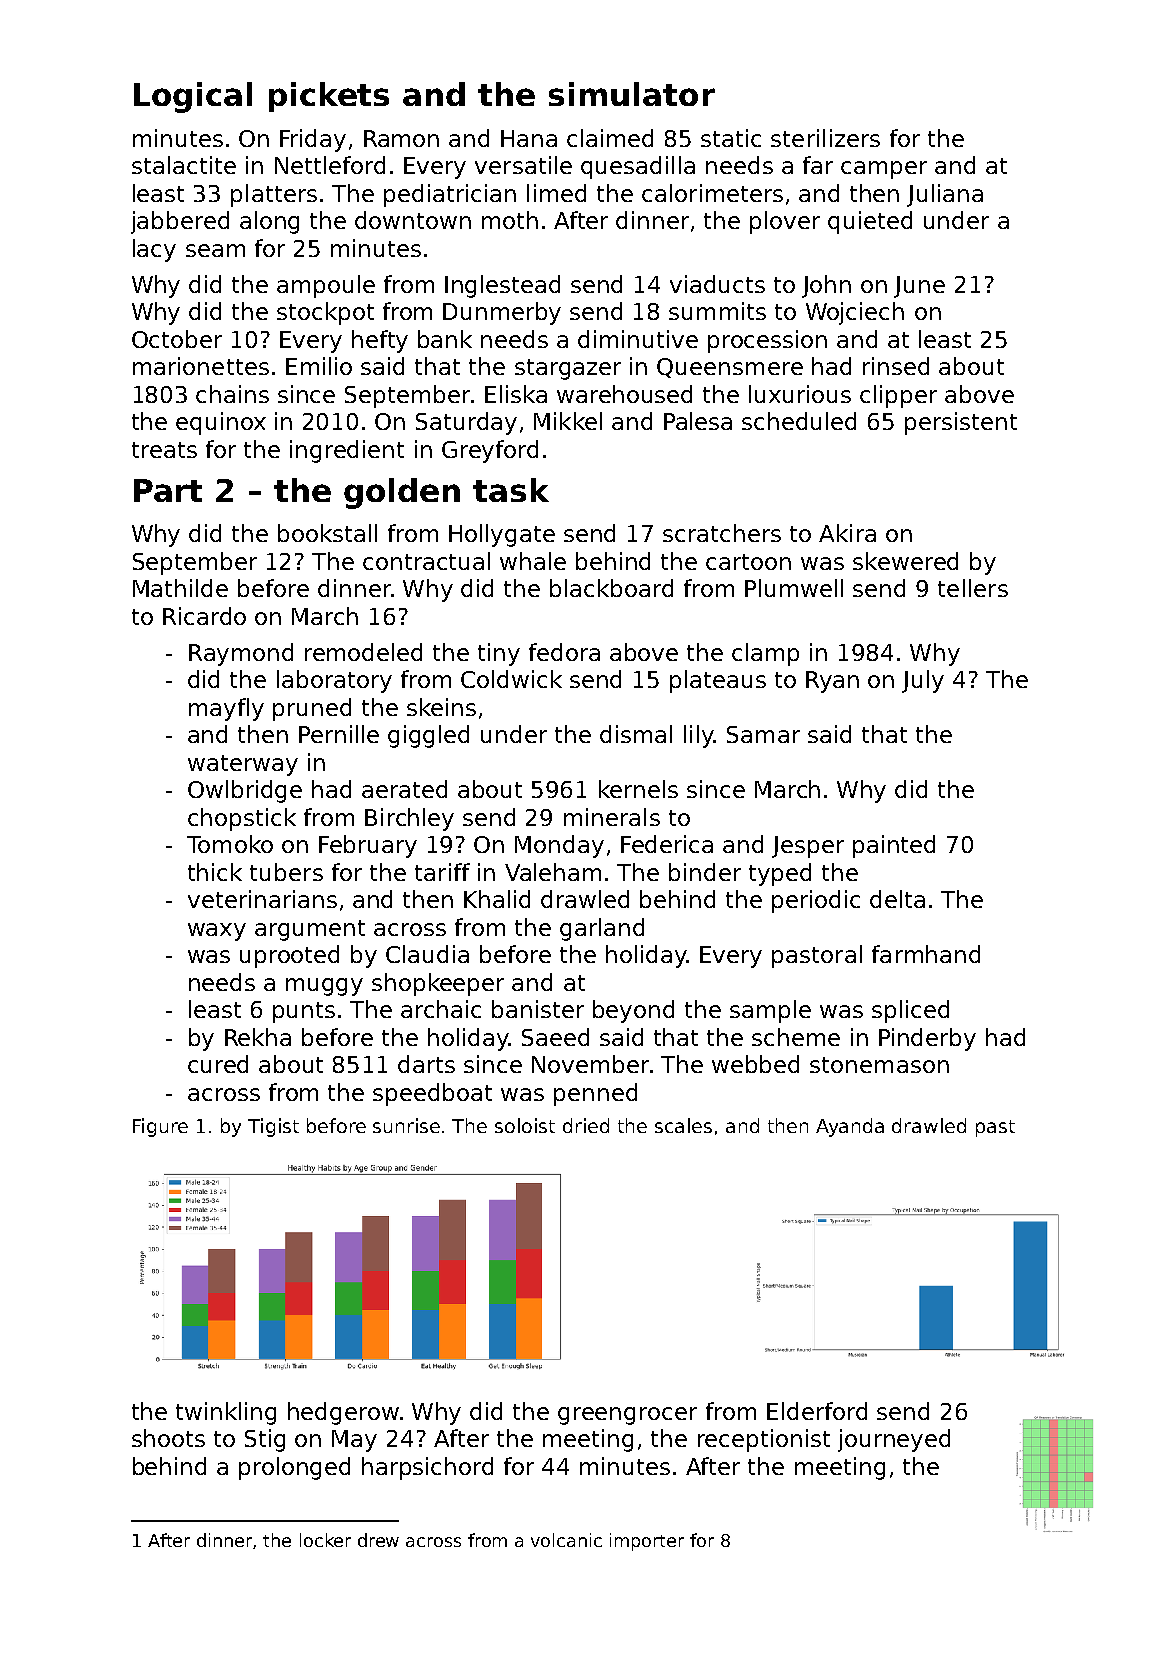 The image size is (1165, 1654). I want to click on simulator, so click(632, 94).
